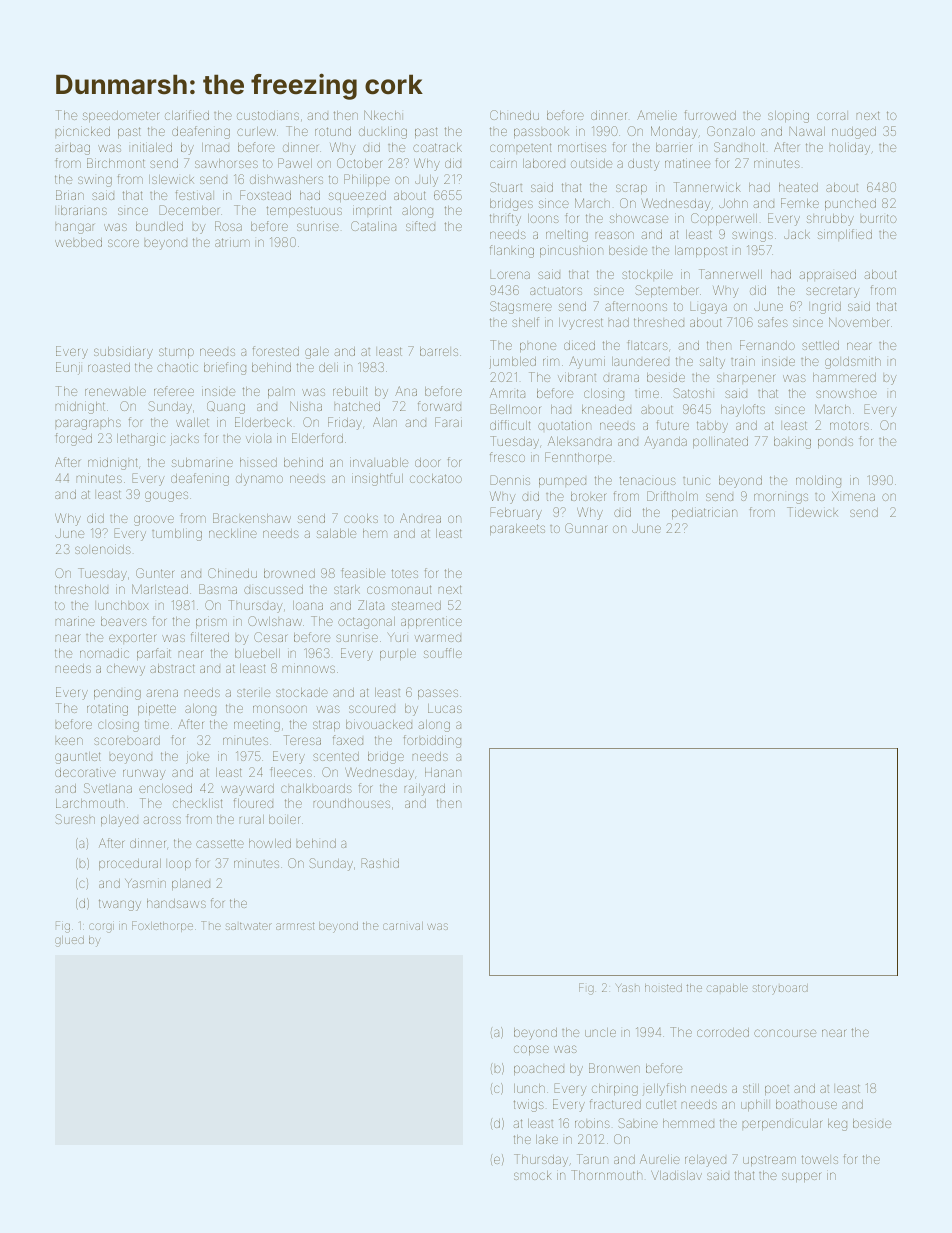 This page has height=1233, width=952. Describe the element at coordinates (445, 708) in the page. I see `Lucas` at that location.
